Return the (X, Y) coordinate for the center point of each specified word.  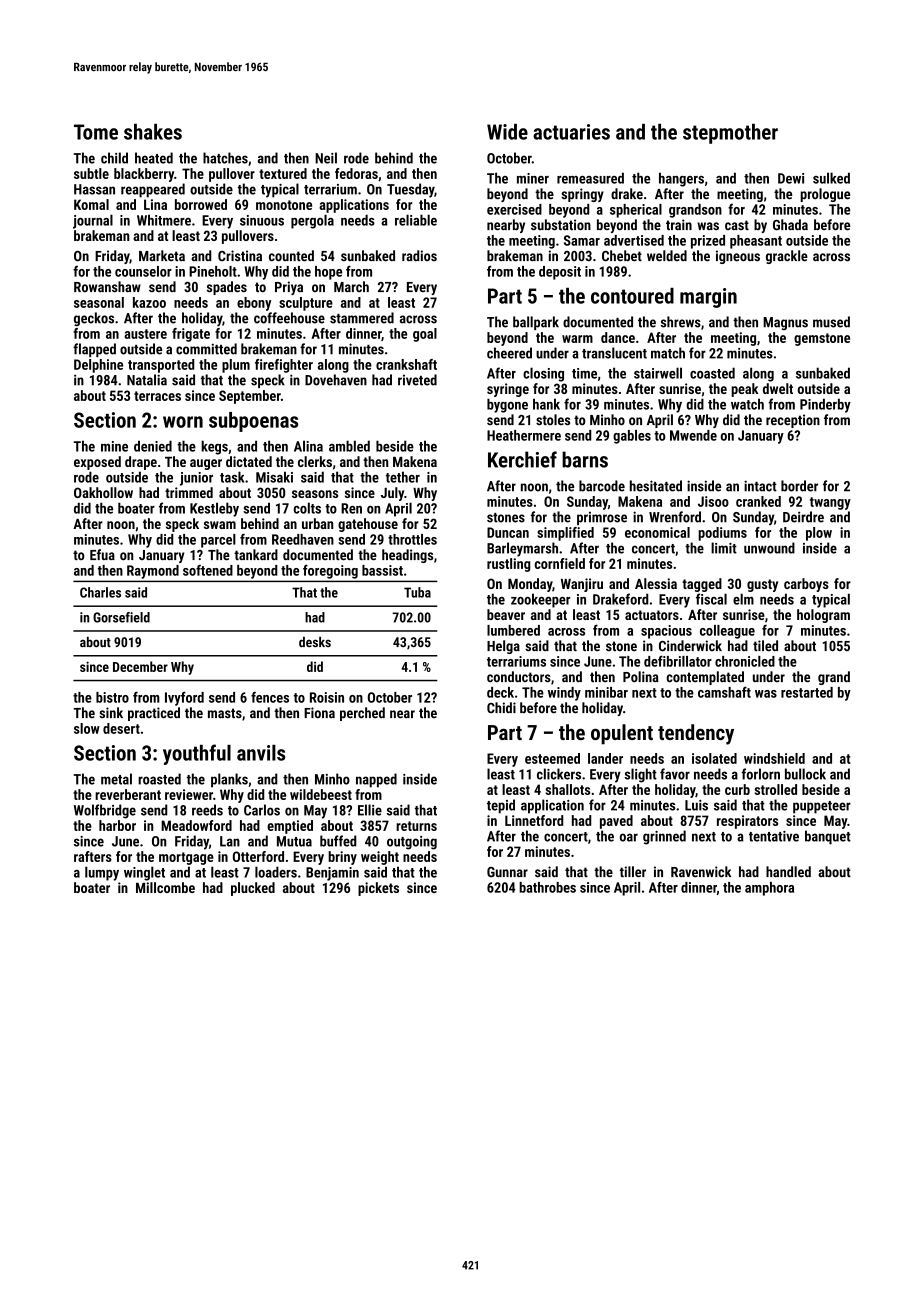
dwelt (778, 388)
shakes (153, 132)
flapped (94, 350)
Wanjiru (582, 585)
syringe (508, 390)
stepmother (730, 134)
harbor (117, 825)
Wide (507, 132)
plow (819, 534)
